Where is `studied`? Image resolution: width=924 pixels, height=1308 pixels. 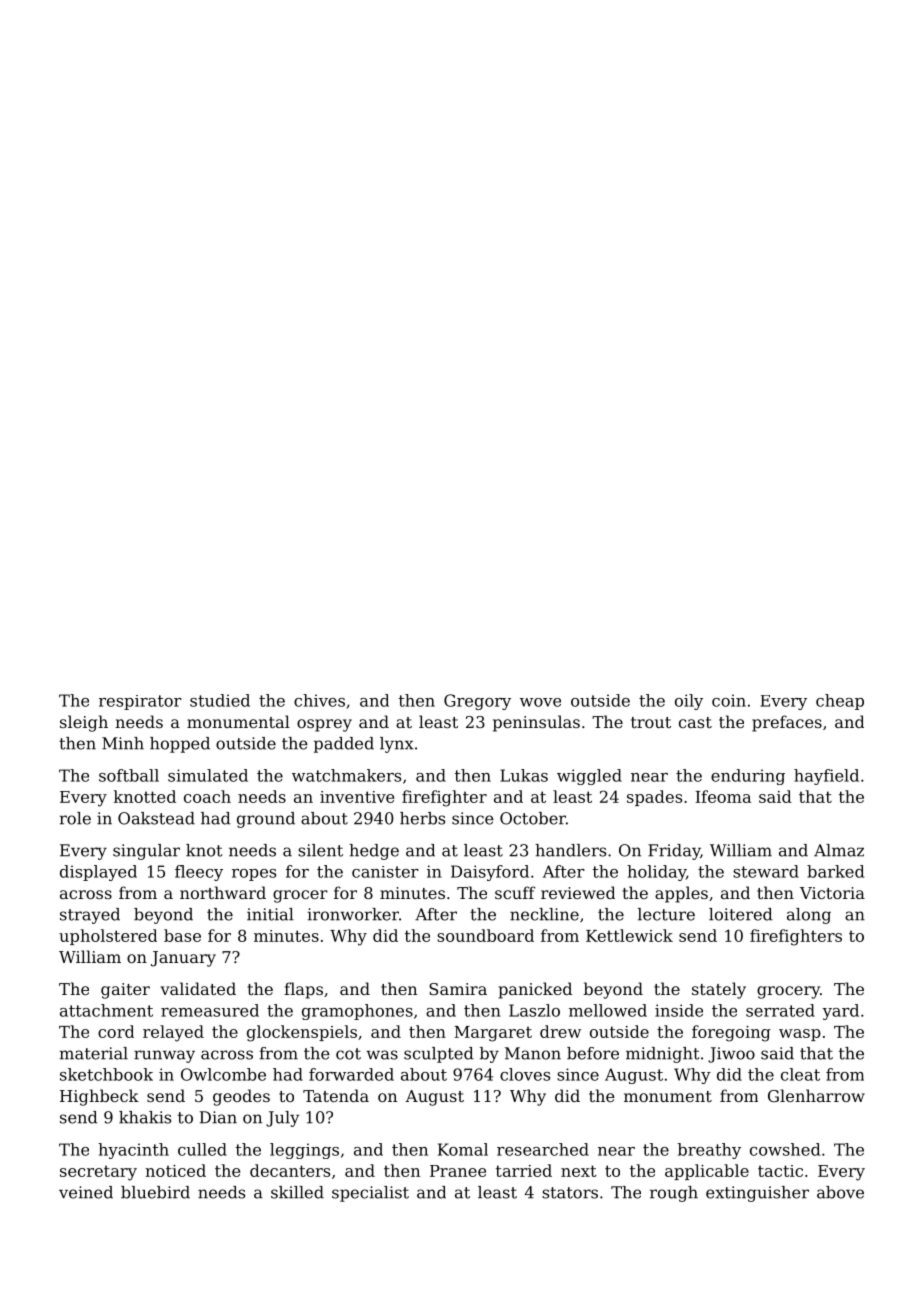 studied is located at coordinates (220, 700).
